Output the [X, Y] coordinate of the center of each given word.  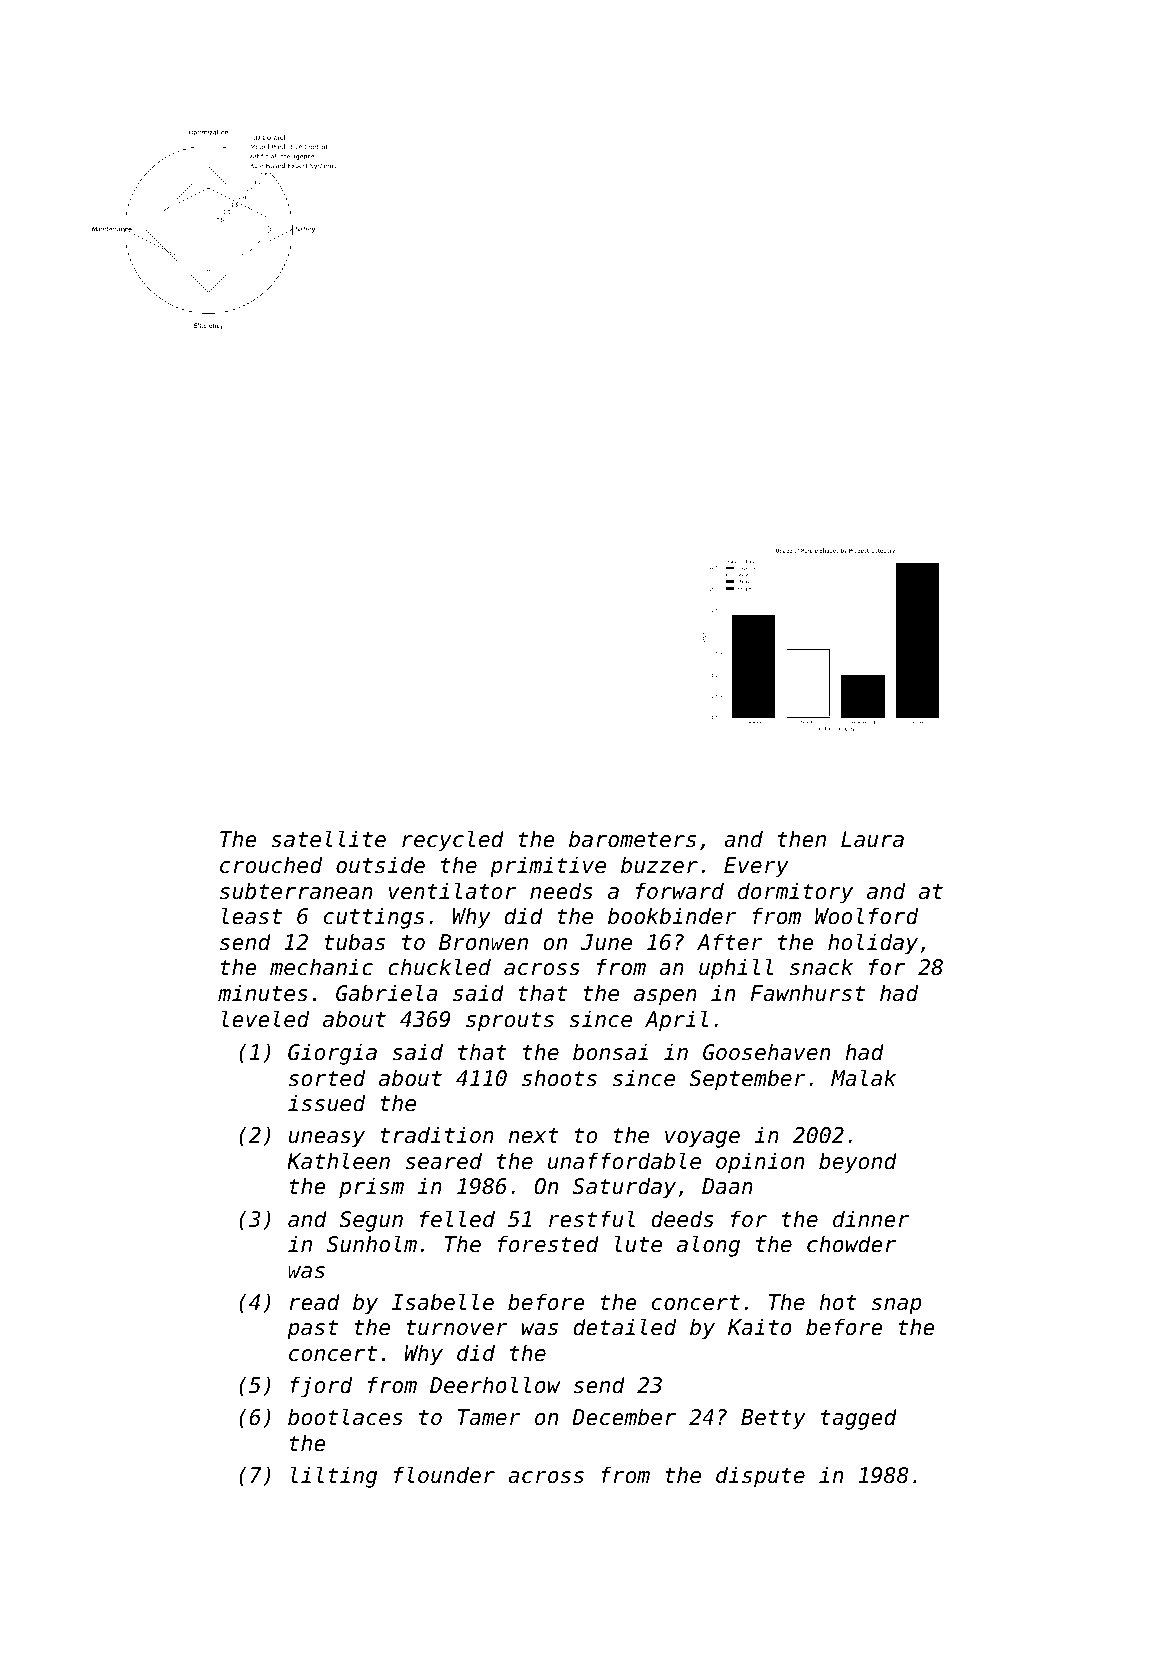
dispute [760, 1477]
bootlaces [345, 1417]
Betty [773, 1419]
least [252, 916]
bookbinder [672, 916]
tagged [859, 1419]
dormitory [795, 893]
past [312, 1330]
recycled [453, 841]
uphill [736, 969]
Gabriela [386, 993]
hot [838, 1302]
